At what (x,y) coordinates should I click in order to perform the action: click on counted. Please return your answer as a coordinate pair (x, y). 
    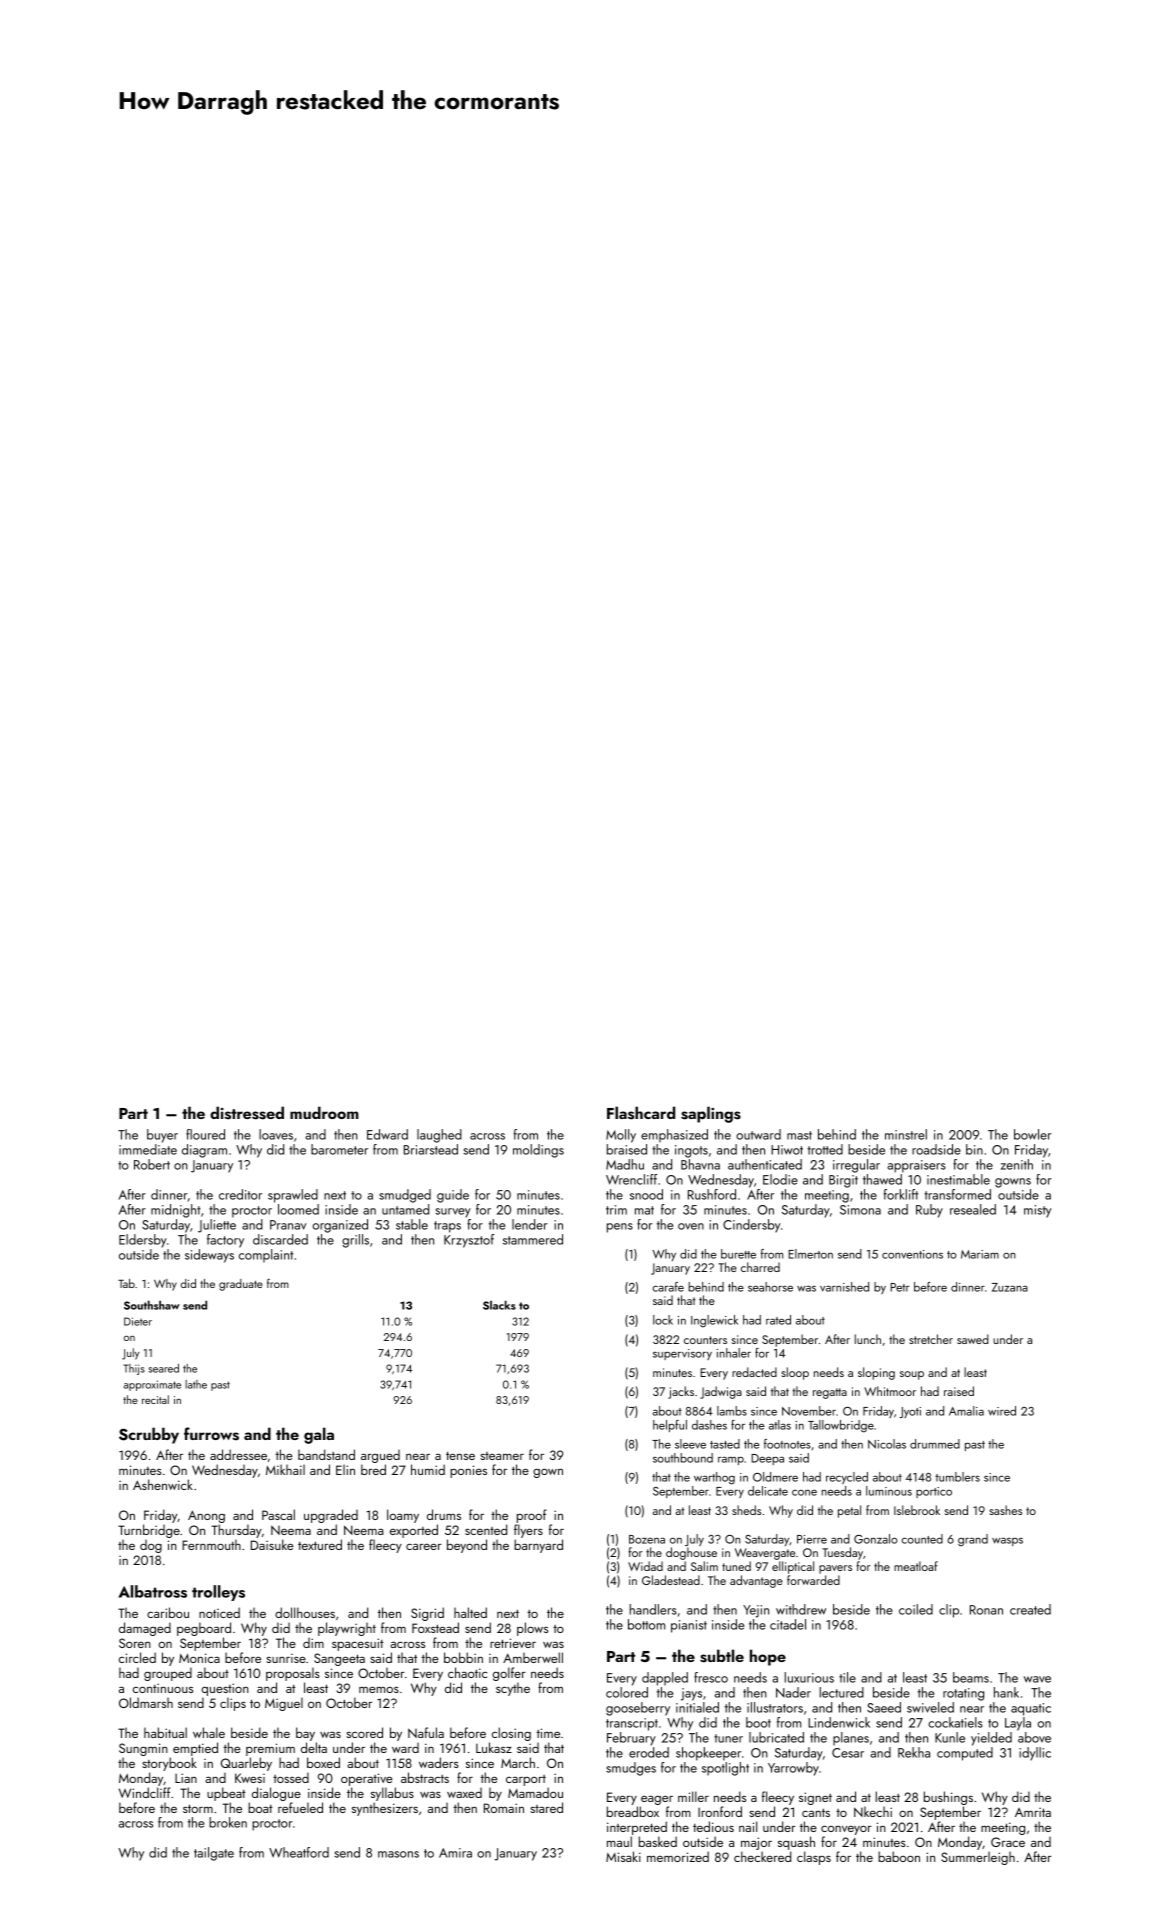
    Looking at the image, I should click on (922, 1539).
